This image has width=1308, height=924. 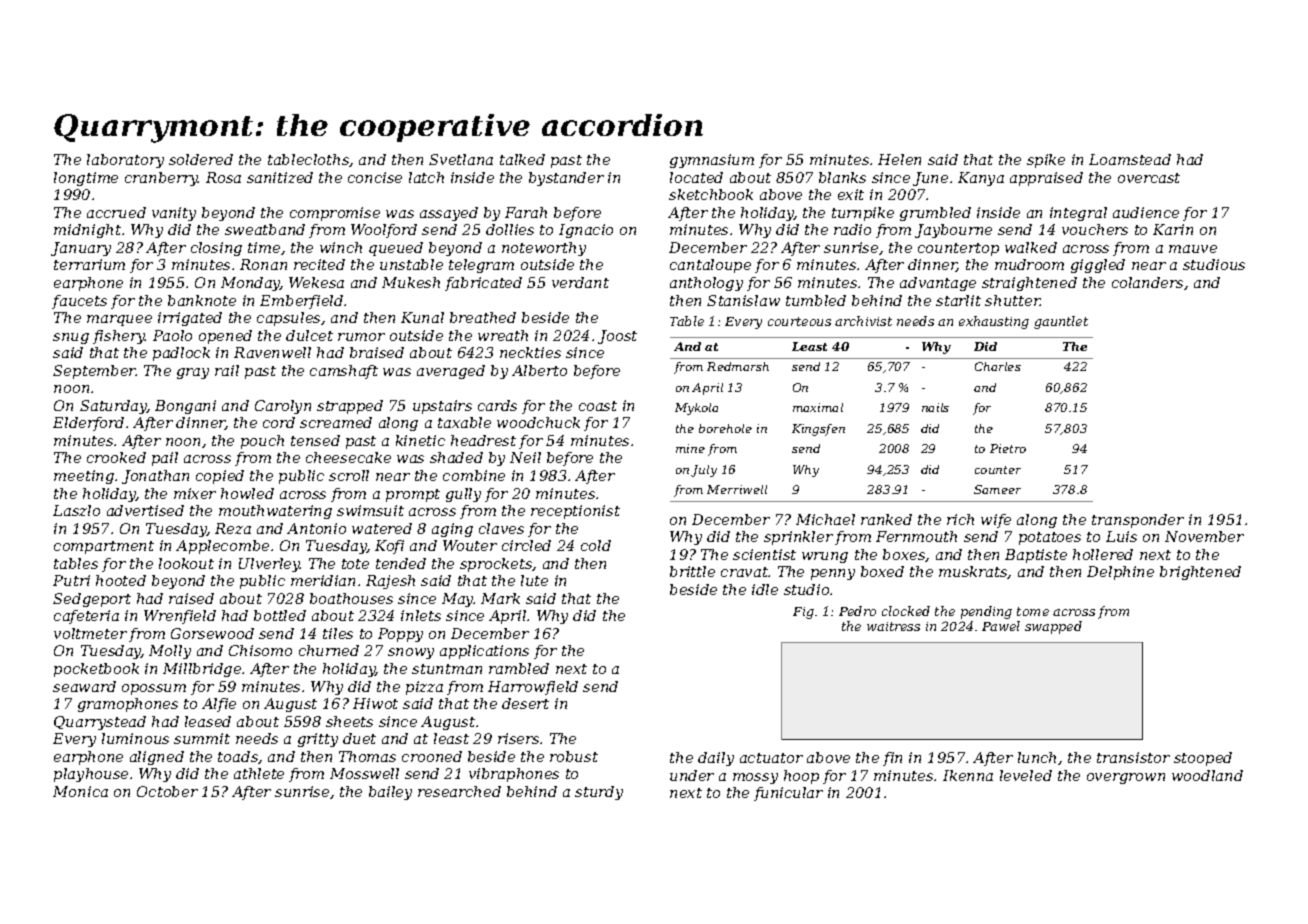 What do you see at coordinates (818, 407) in the image?
I see `maximal` at bounding box center [818, 407].
